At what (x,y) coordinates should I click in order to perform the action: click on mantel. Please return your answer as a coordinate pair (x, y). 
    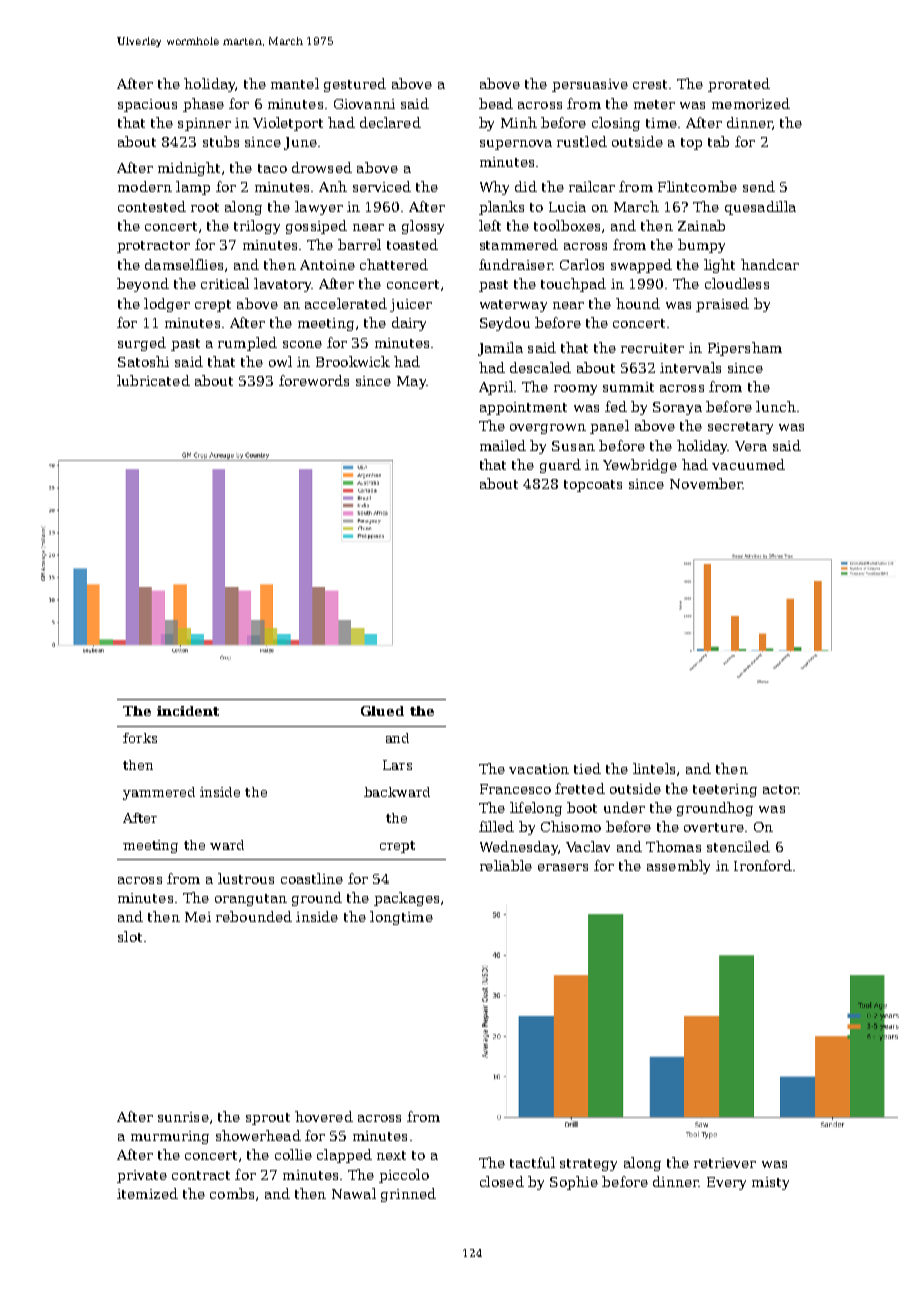
    Looking at the image, I should click on (295, 83).
